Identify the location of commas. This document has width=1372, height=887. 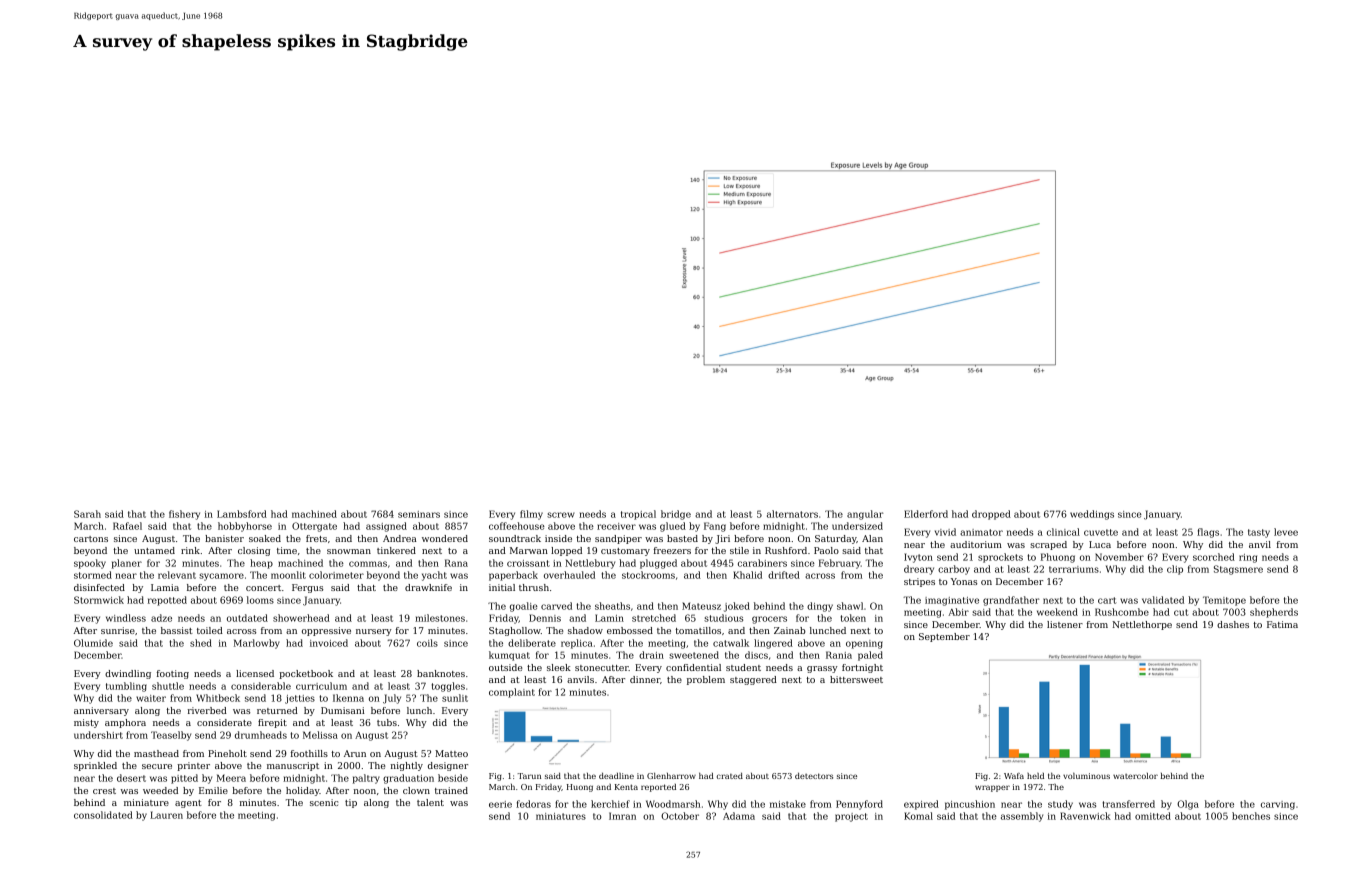
(368, 564).
